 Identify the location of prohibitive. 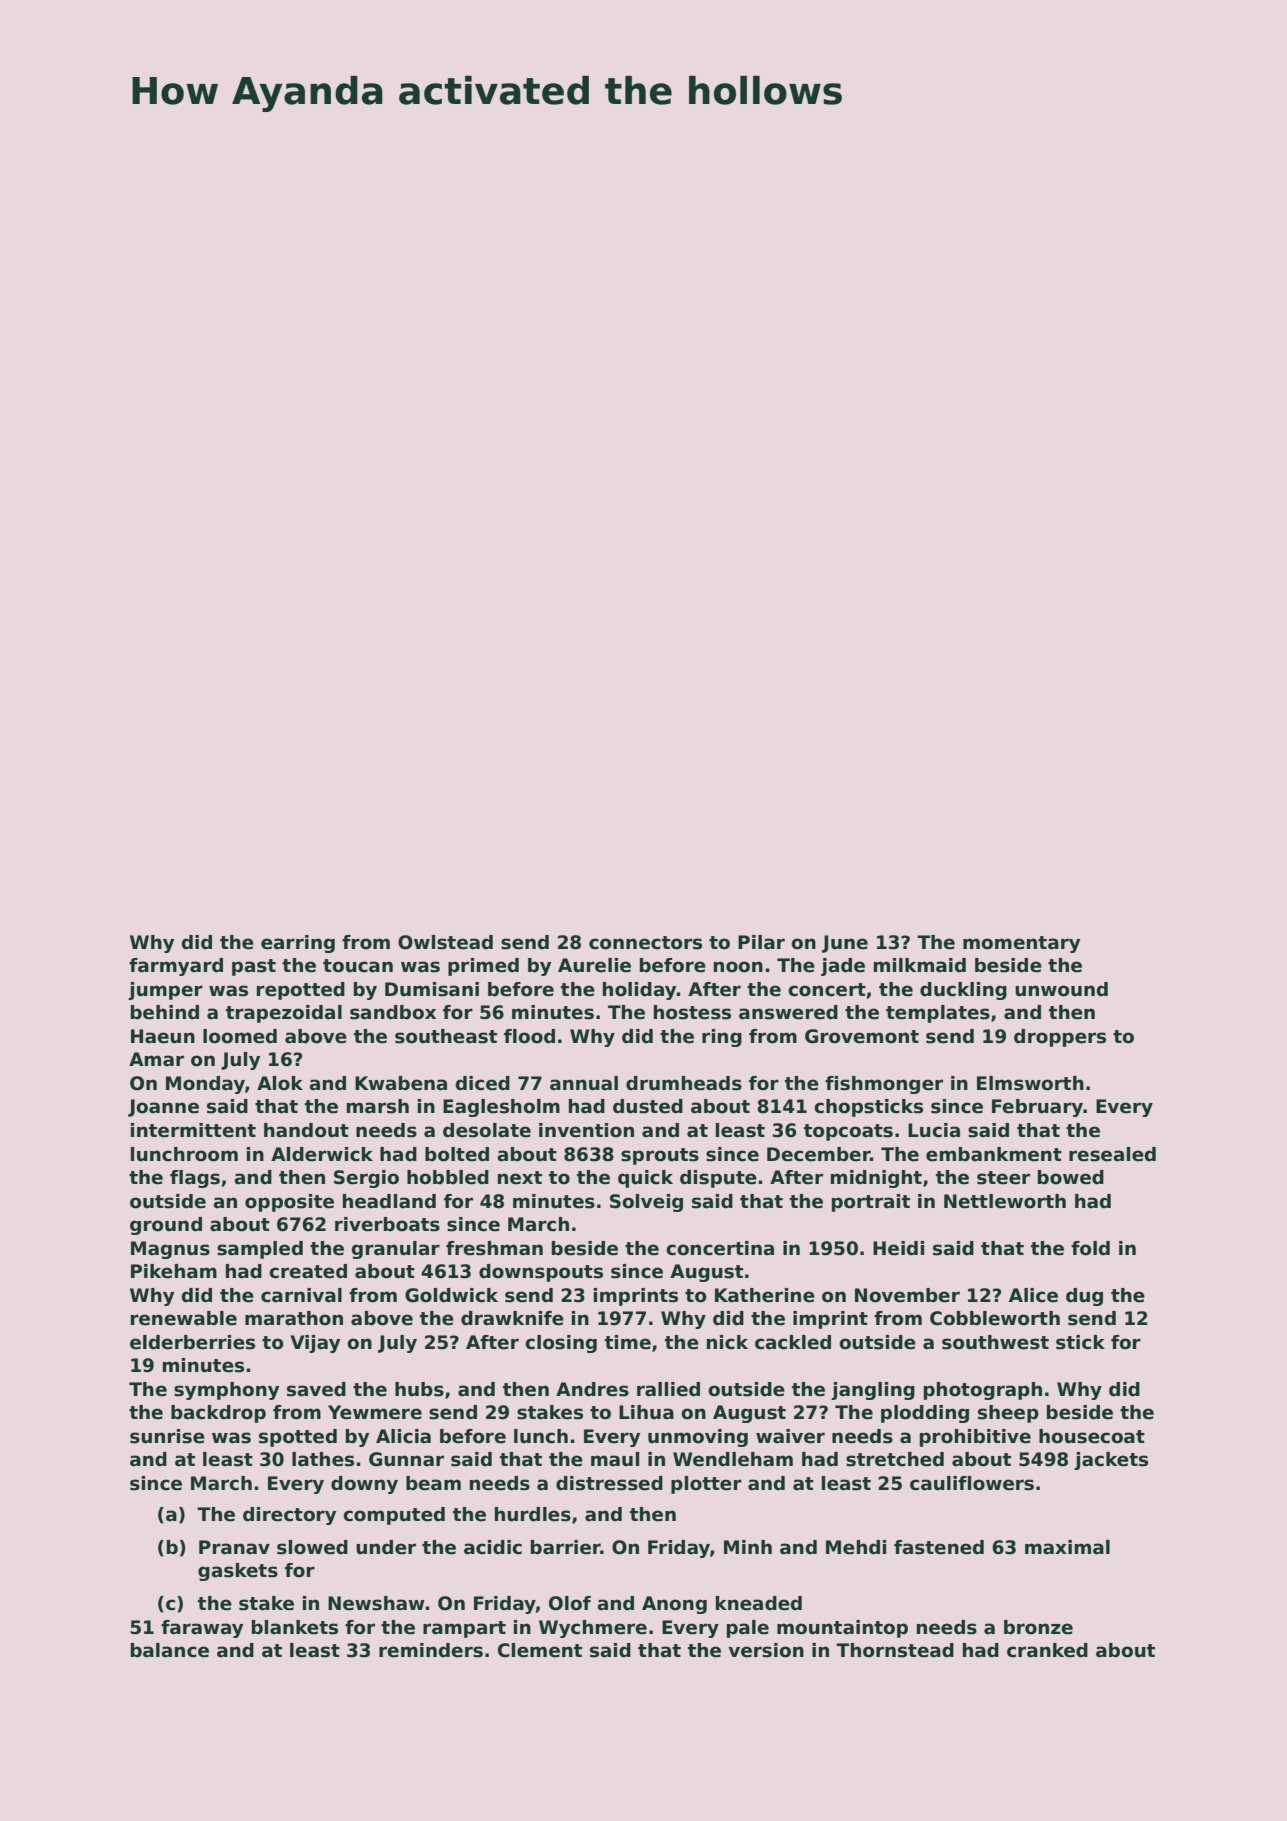
(975, 1438).
